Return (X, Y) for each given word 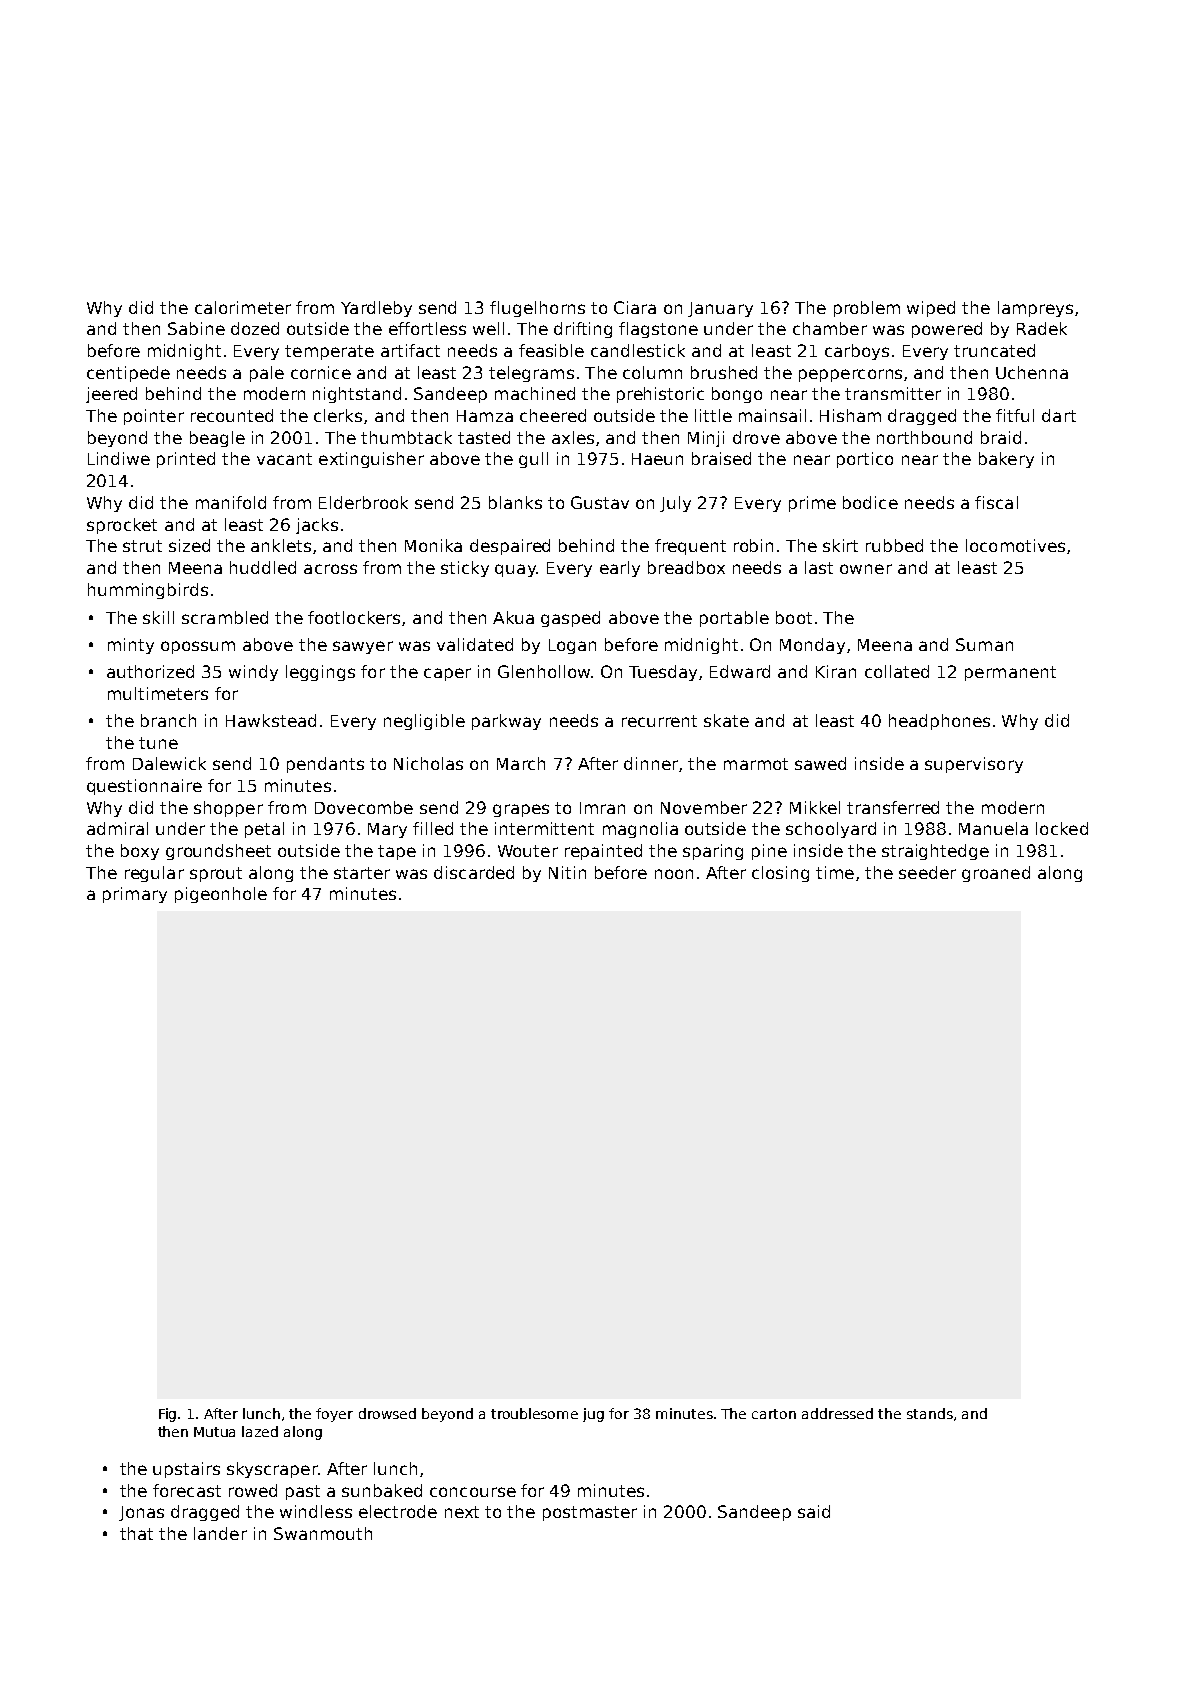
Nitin (567, 872)
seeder (927, 872)
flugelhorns (537, 309)
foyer (334, 1415)
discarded (474, 872)
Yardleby (376, 309)
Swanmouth (323, 1533)
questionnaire (144, 787)
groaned (996, 874)
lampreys (1035, 309)
